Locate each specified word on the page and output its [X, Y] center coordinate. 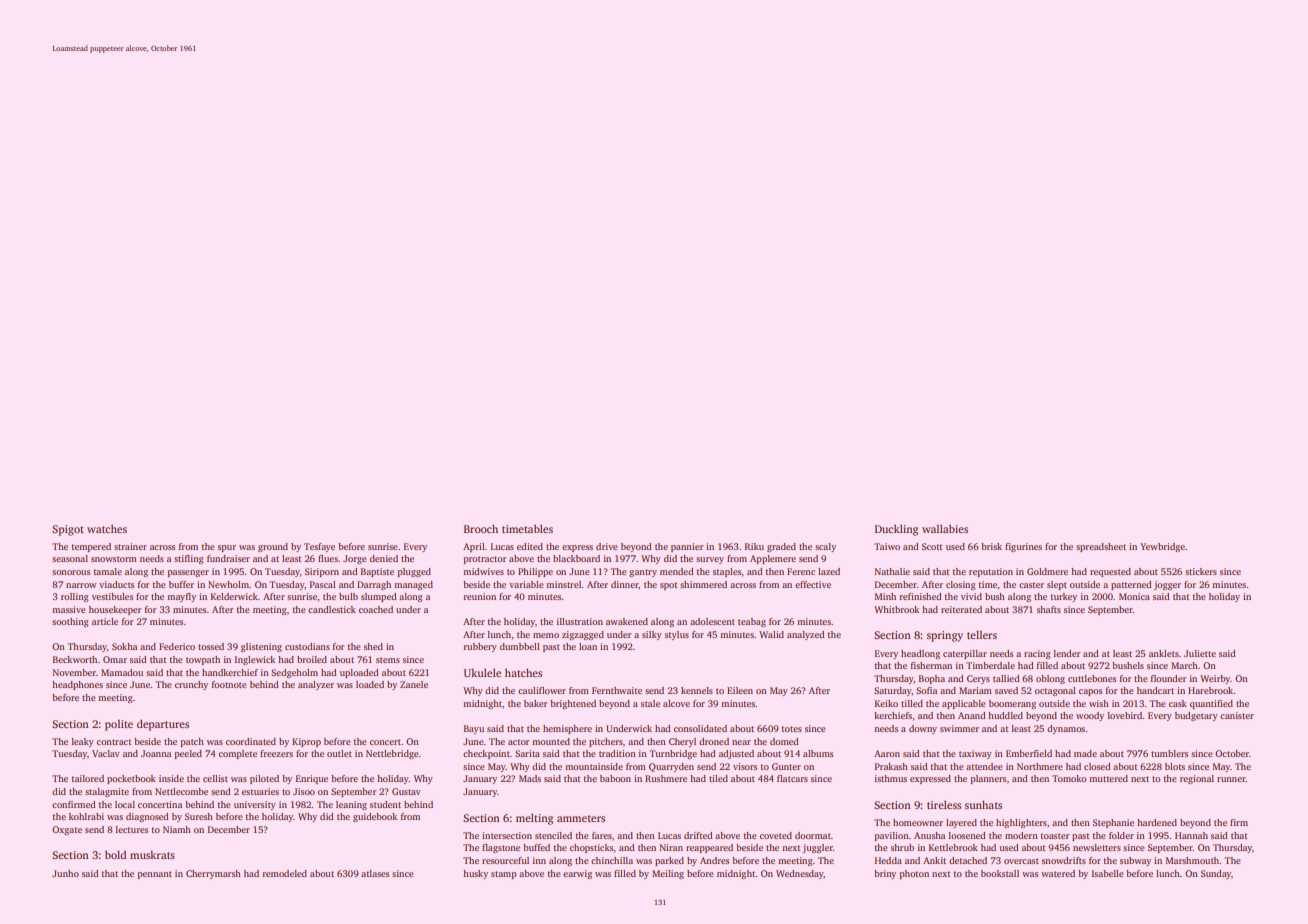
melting [534, 819]
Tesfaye [319, 547]
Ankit [934, 860]
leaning [351, 805]
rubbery [480, 647]
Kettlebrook [953, 847]
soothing [70, 622]
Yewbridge [1162, 547]
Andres [714, 860]
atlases [375, 873]
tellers [982, 634]
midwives [483, 571]
